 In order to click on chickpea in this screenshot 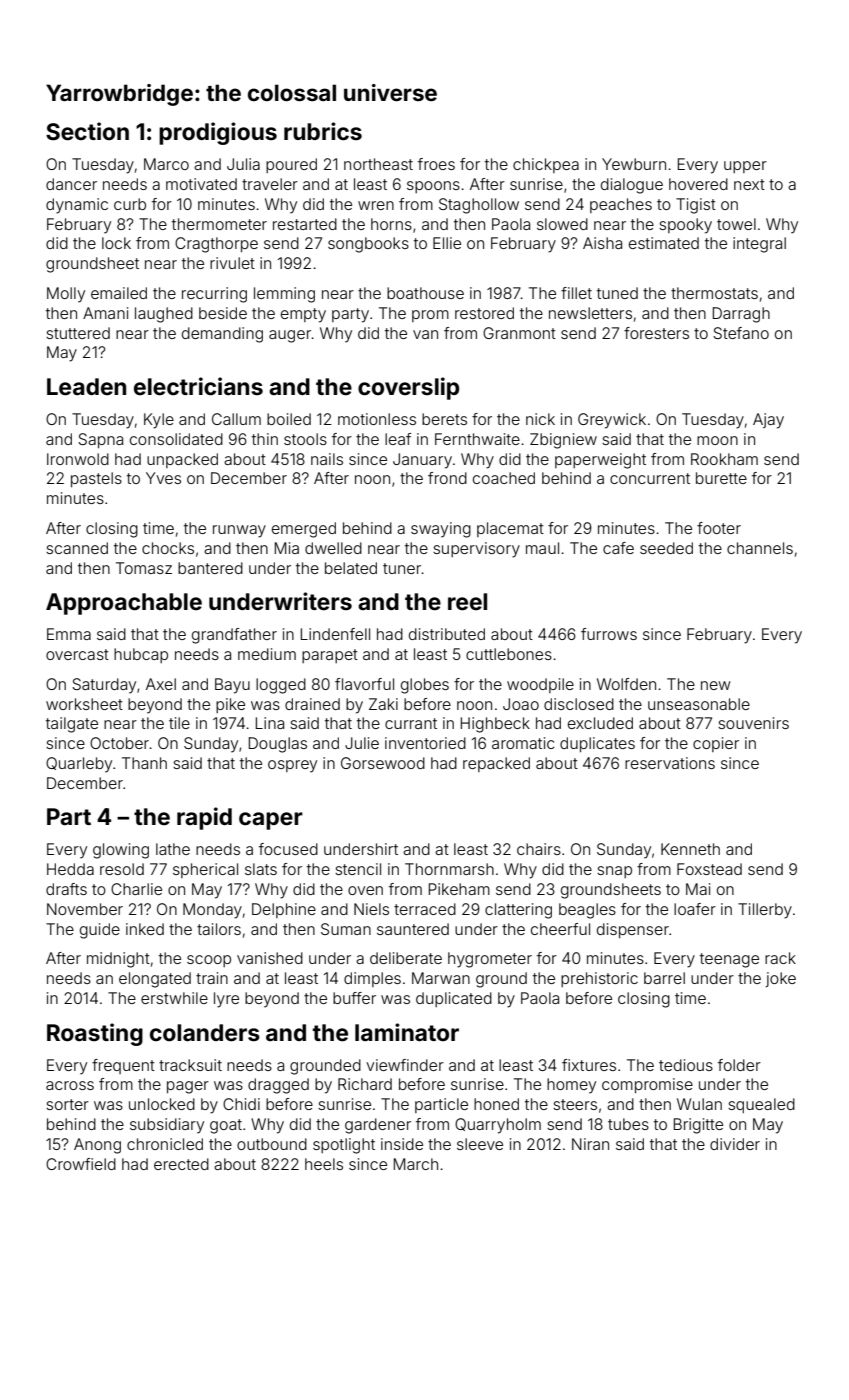, I will do `click(546, 165)`.
